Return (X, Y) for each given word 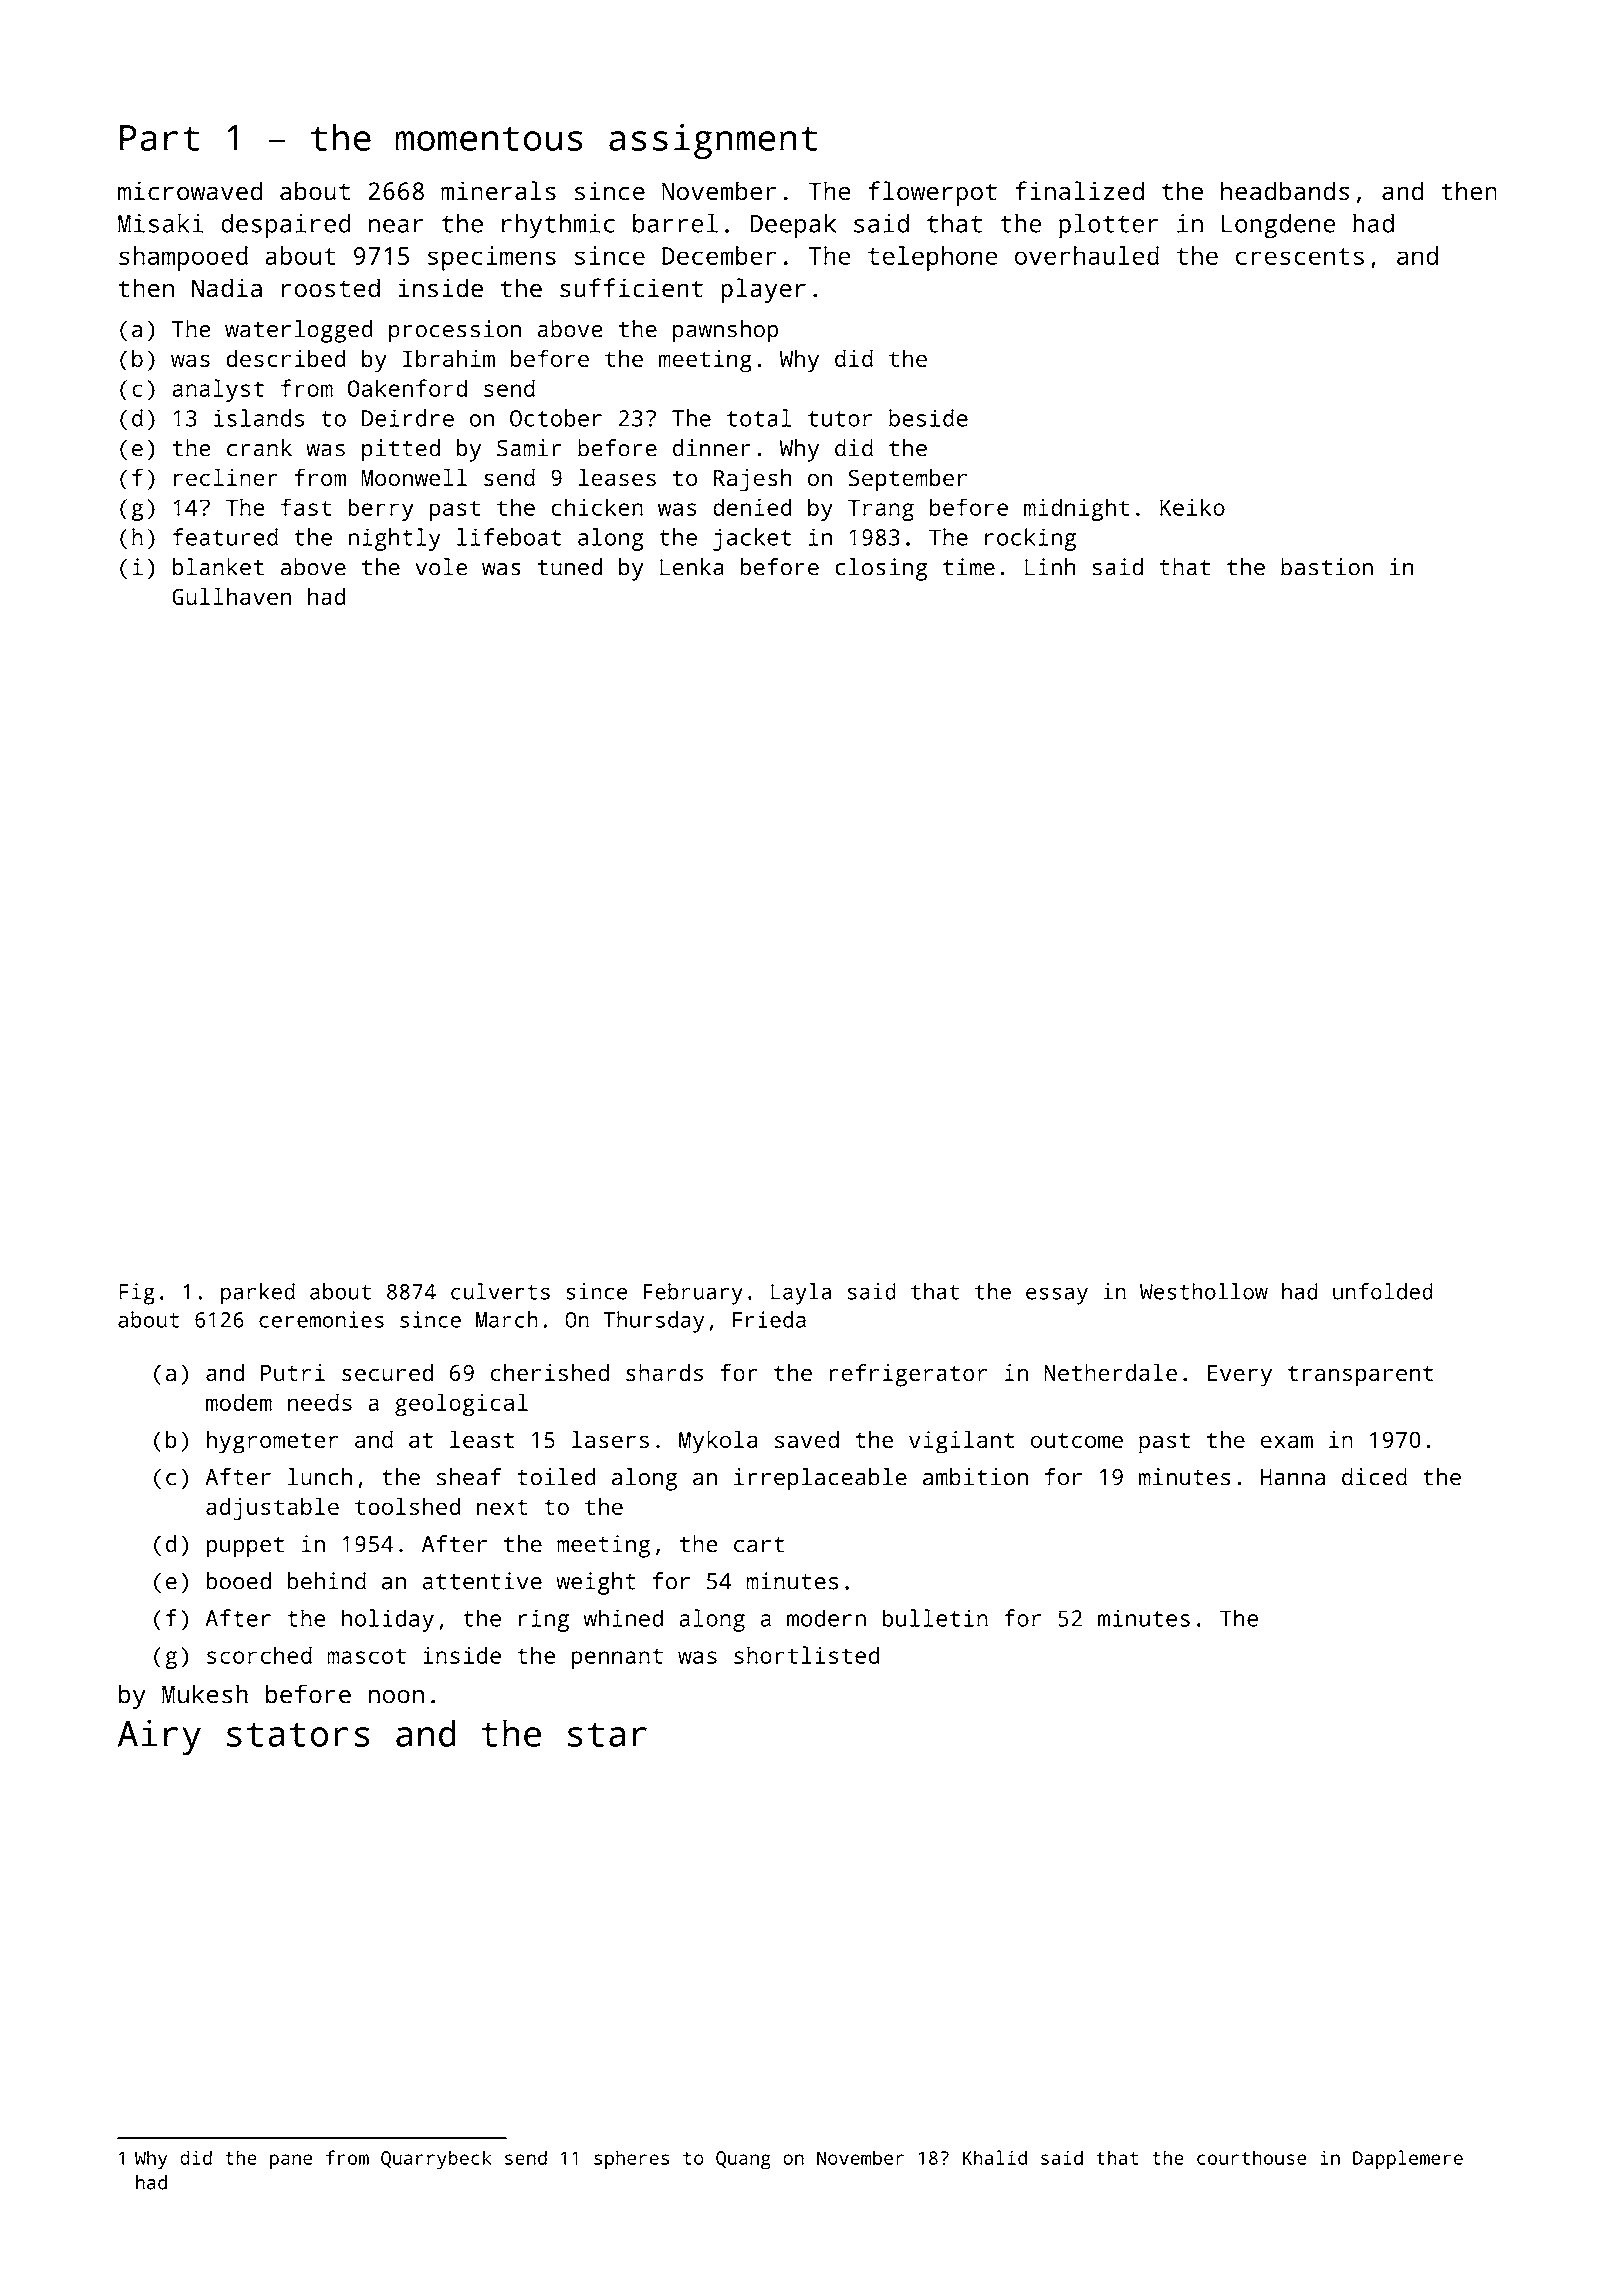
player (763, 290)
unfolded (1383, 1291)
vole (441, 567)
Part (159, 138)
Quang (743, 2160)
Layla (801, 1294)
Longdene (1279, 225)
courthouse (1252, 2157)
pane (291, 2161)
